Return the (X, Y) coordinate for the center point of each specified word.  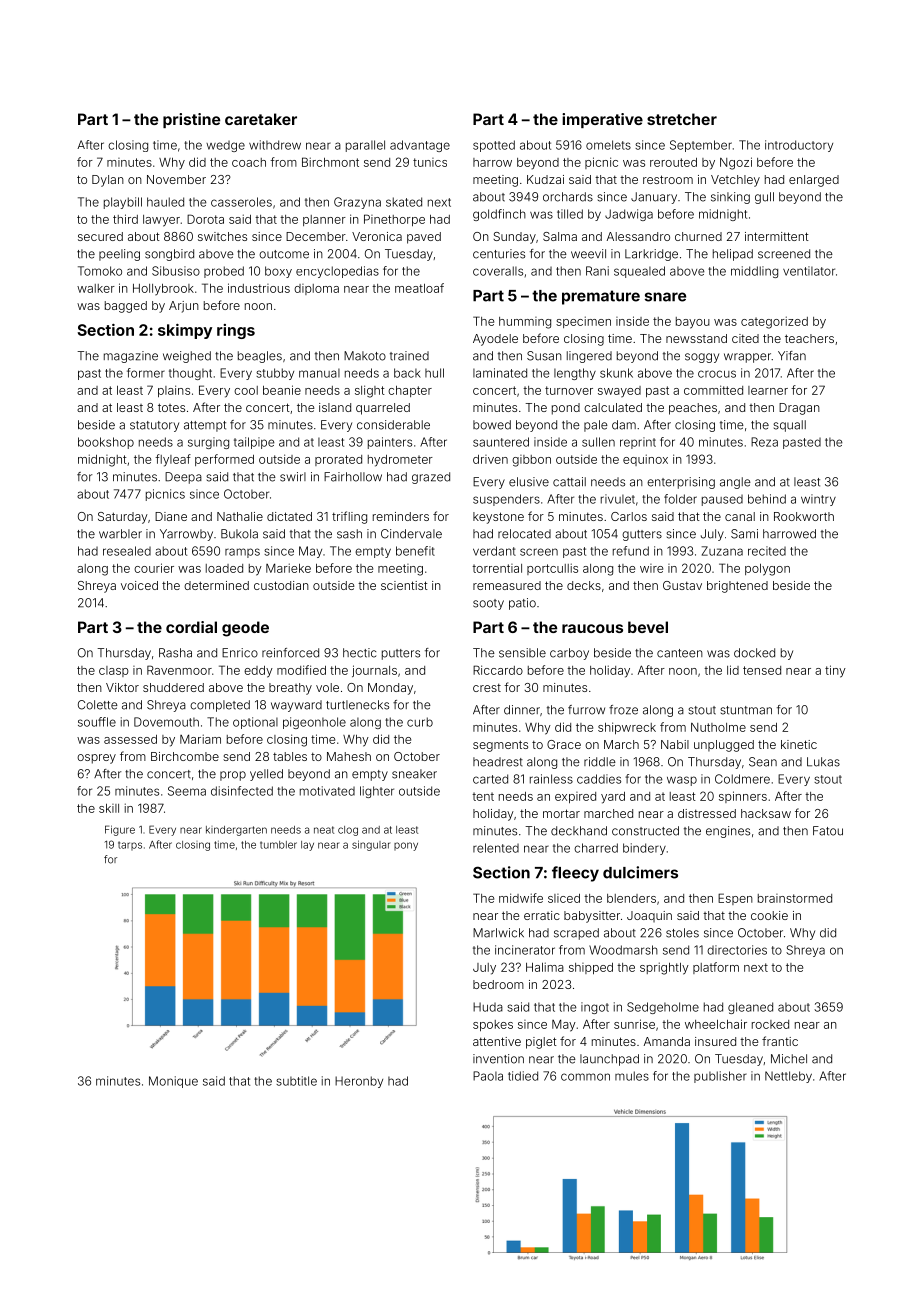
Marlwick (498, 933)
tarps (130, 845)
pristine (191, 120)
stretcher (682, 119)
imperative (602, 120)
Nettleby (788, 1077)
